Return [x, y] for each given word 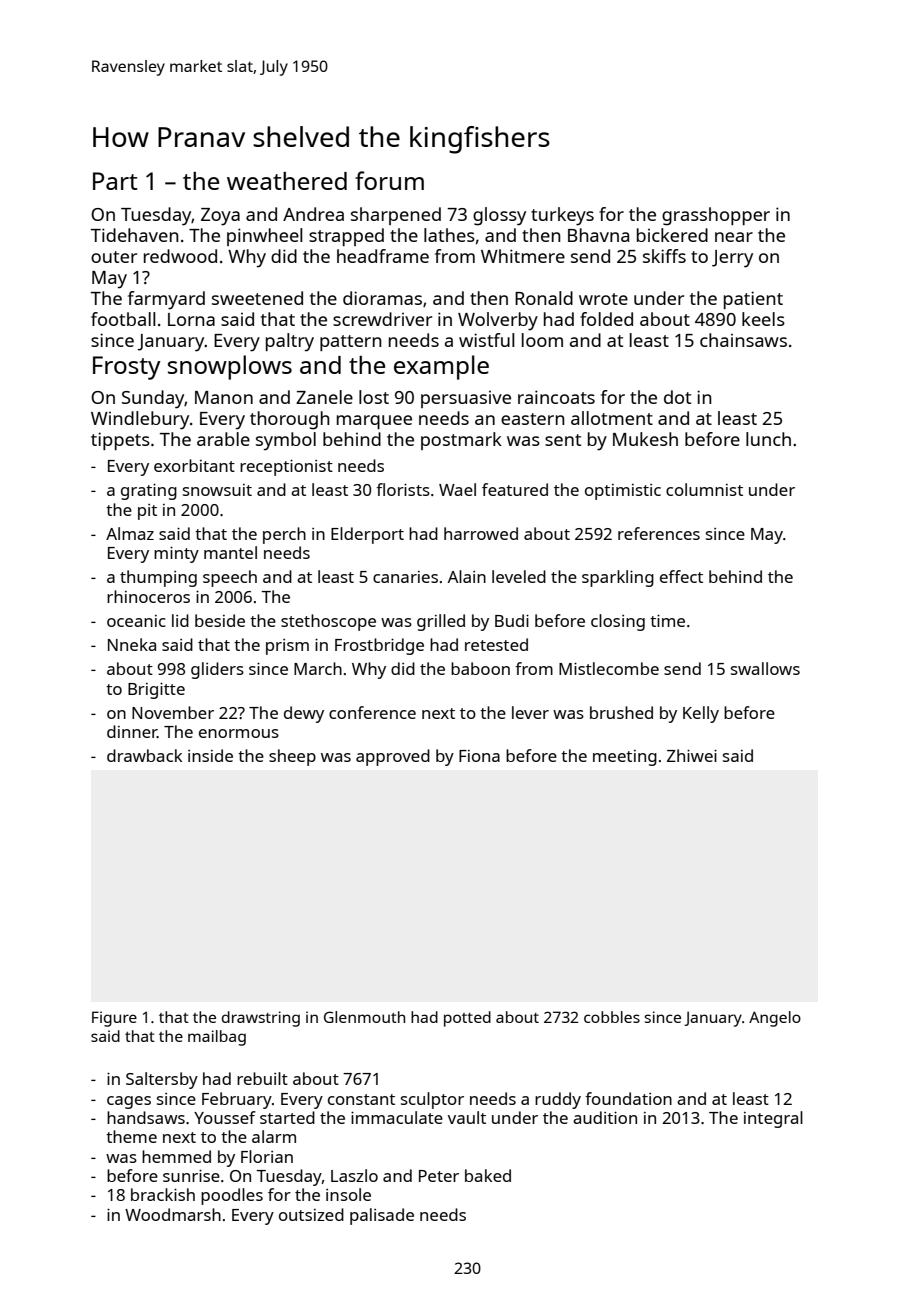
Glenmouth [364, 1017]
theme [131, 1136]
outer [114, 257]
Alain [467, 576]
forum [389, 180]
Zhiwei [692, 755]
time [667, 620]
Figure [114, 1019]
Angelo [775, 1019]
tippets [120, 441]
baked [488, 1175]
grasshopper [716, 216]
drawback [144, 755]
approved [393, 757]
